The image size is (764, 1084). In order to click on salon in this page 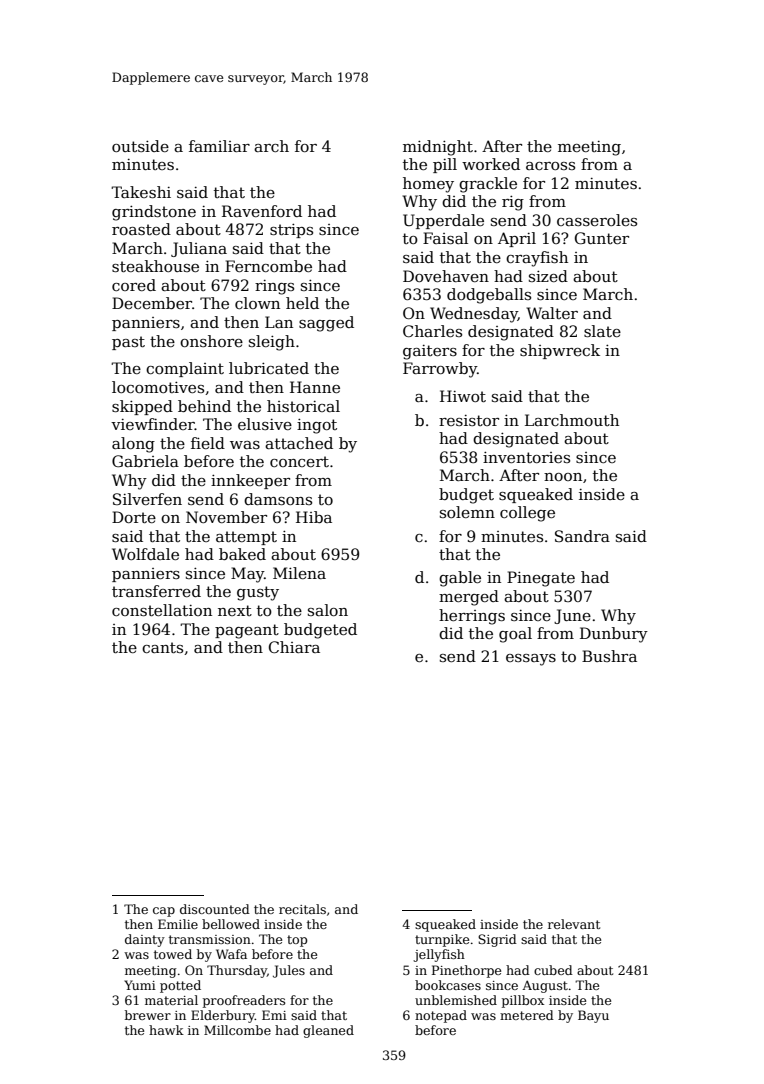, I will do `click(328, 610)`.
